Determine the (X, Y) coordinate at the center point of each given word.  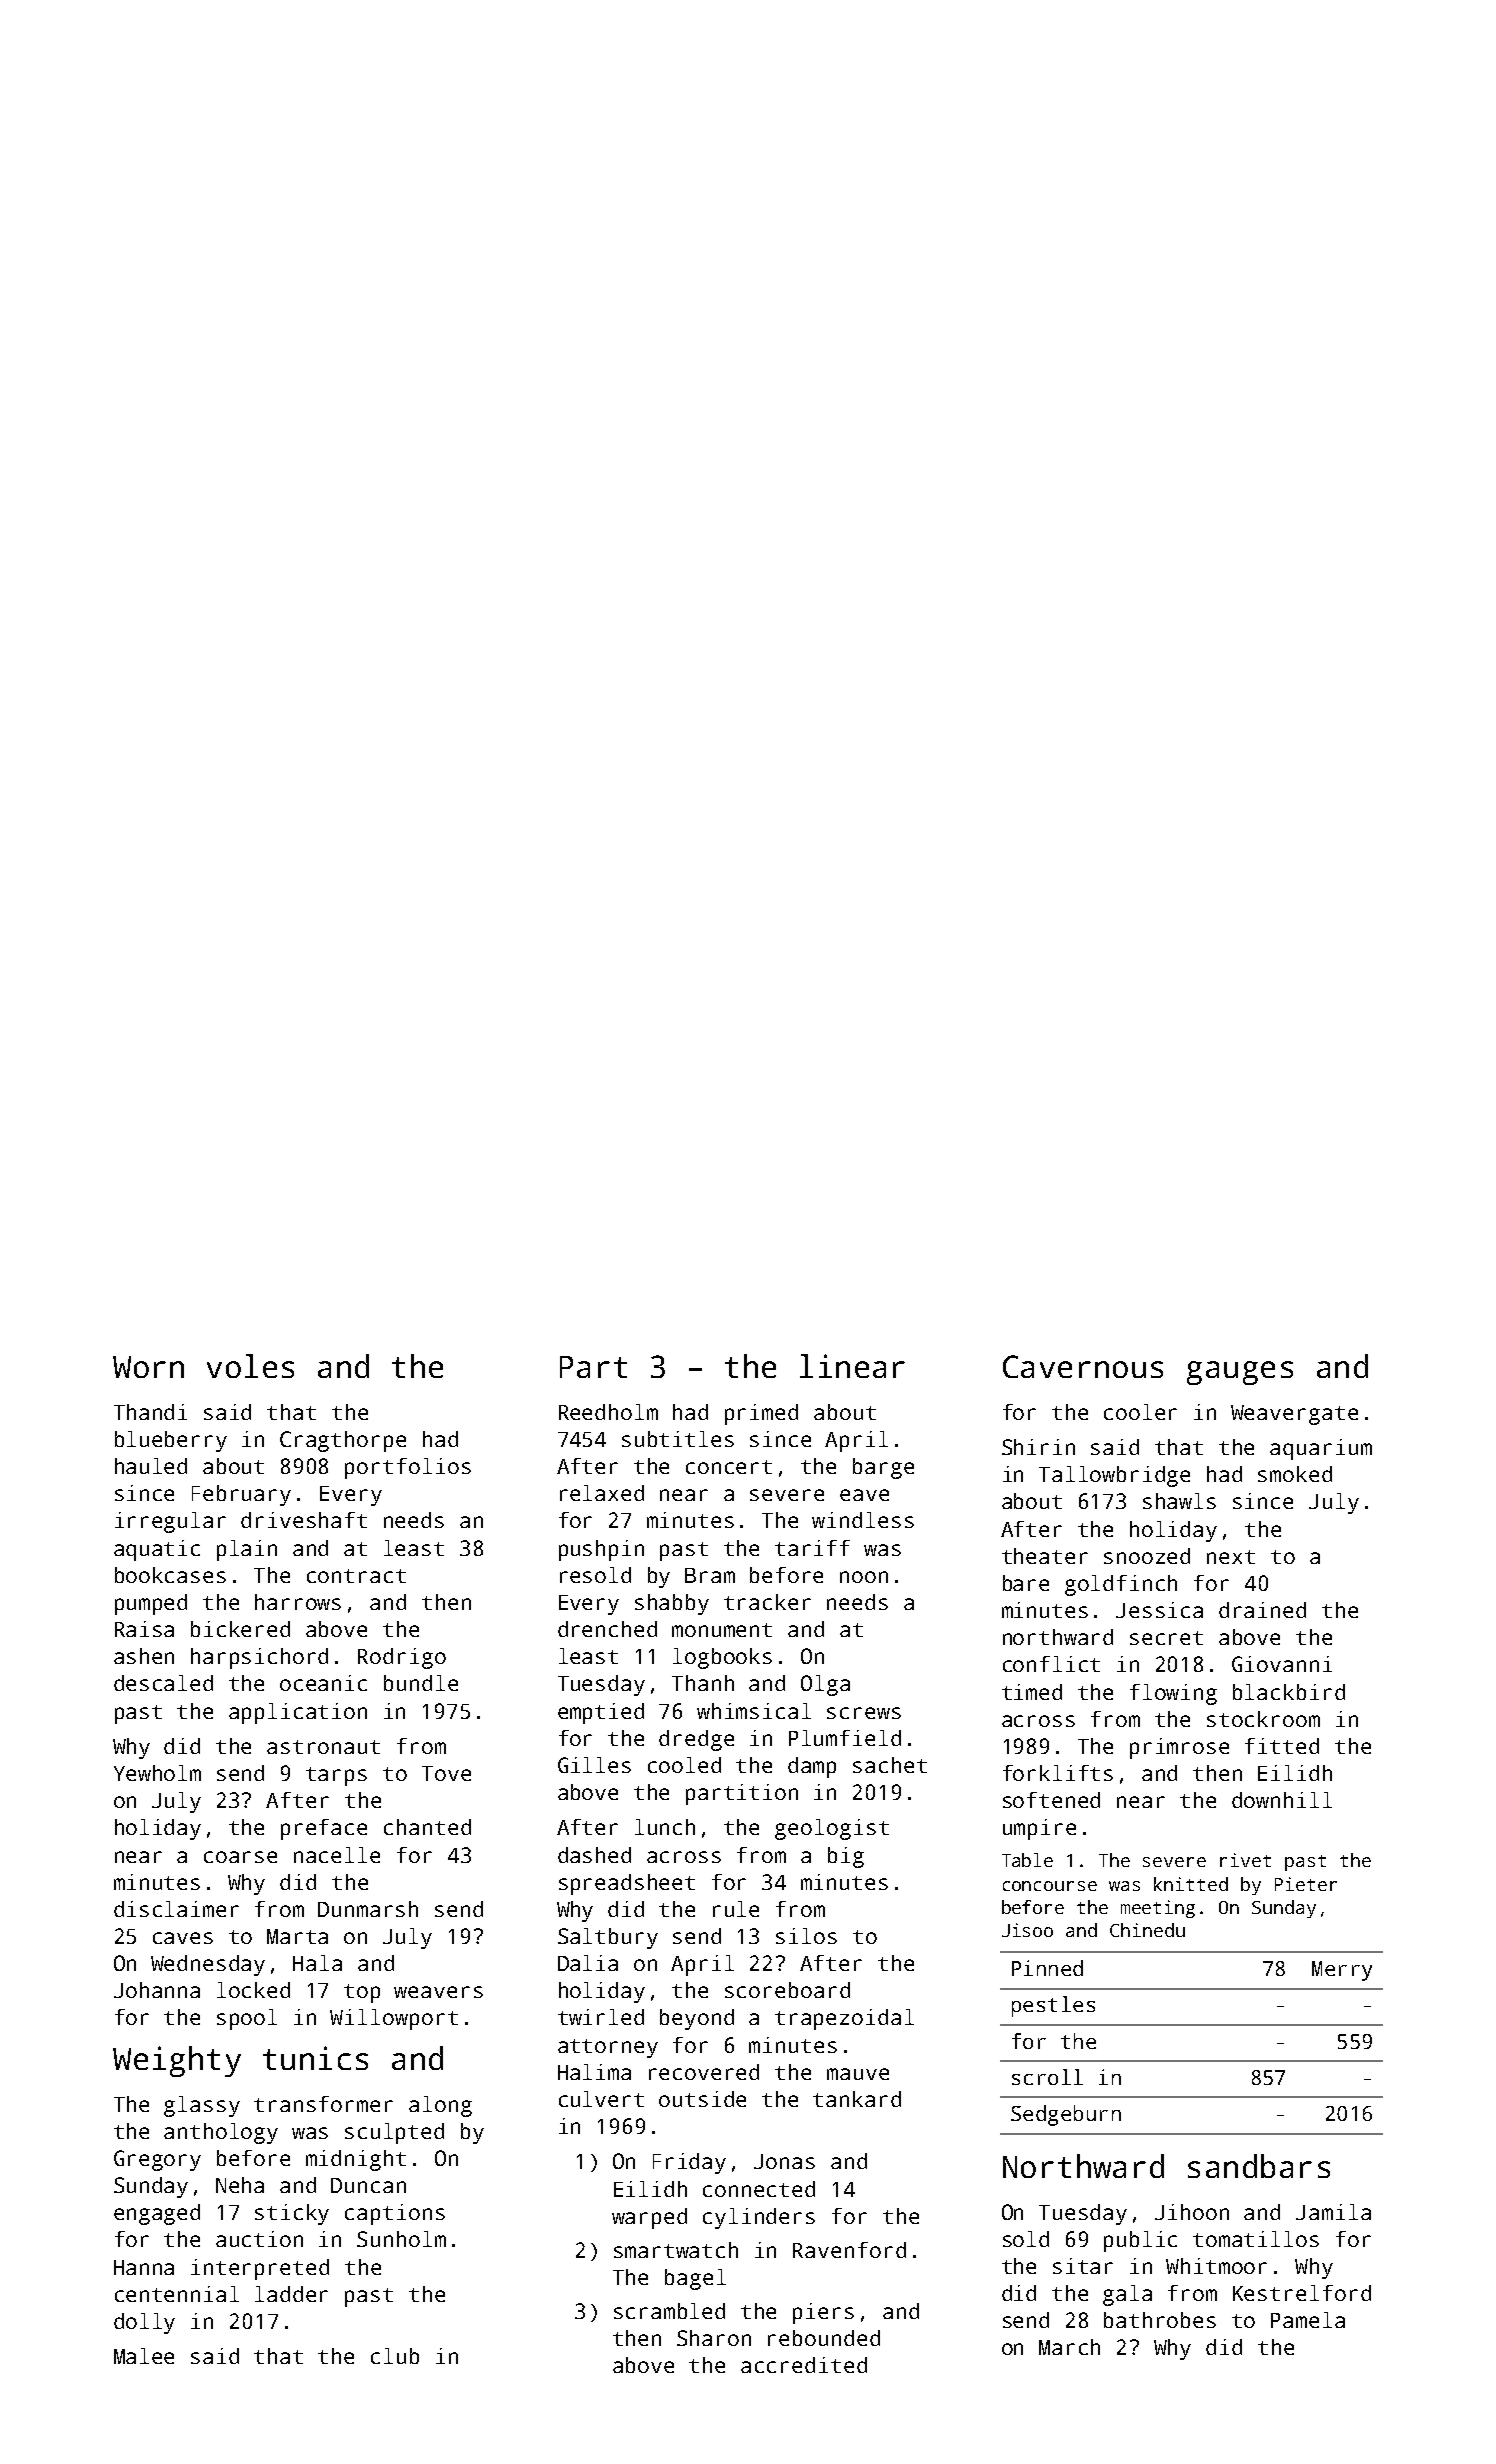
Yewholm (157, 1773)
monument (722, 1630)
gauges (1240, 1373)
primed (761, 1414)
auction (259, 2239)
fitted (1282, 1746)
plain (247, 1550)
